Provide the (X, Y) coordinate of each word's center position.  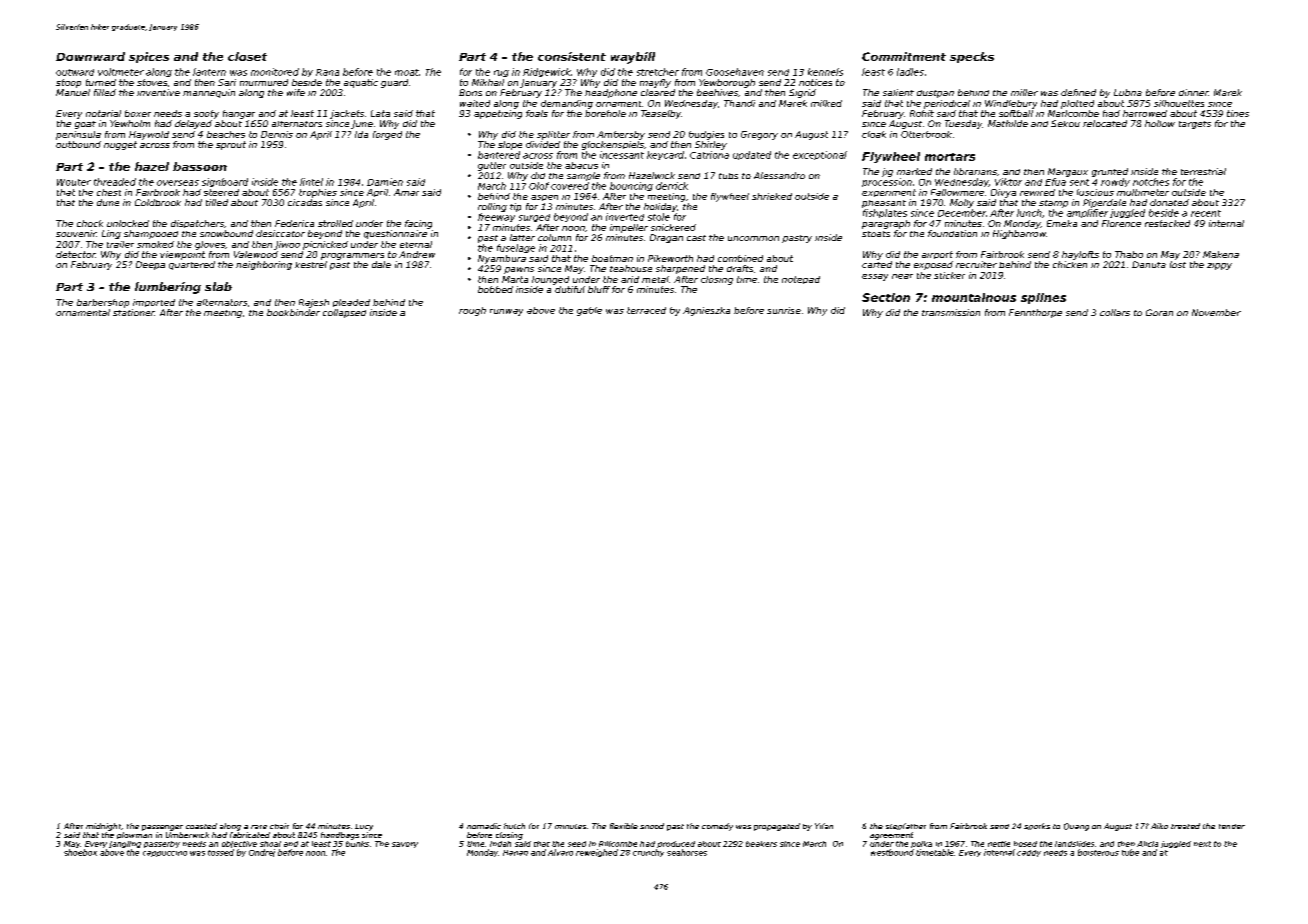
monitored (275, 72)
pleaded (351, 303)
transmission (951, 312)
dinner (1193, 92)
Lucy (364, 827)
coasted (201, 826)
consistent (572, 56)
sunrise (784, 310)
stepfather (906, 826)
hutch (514, 826)
